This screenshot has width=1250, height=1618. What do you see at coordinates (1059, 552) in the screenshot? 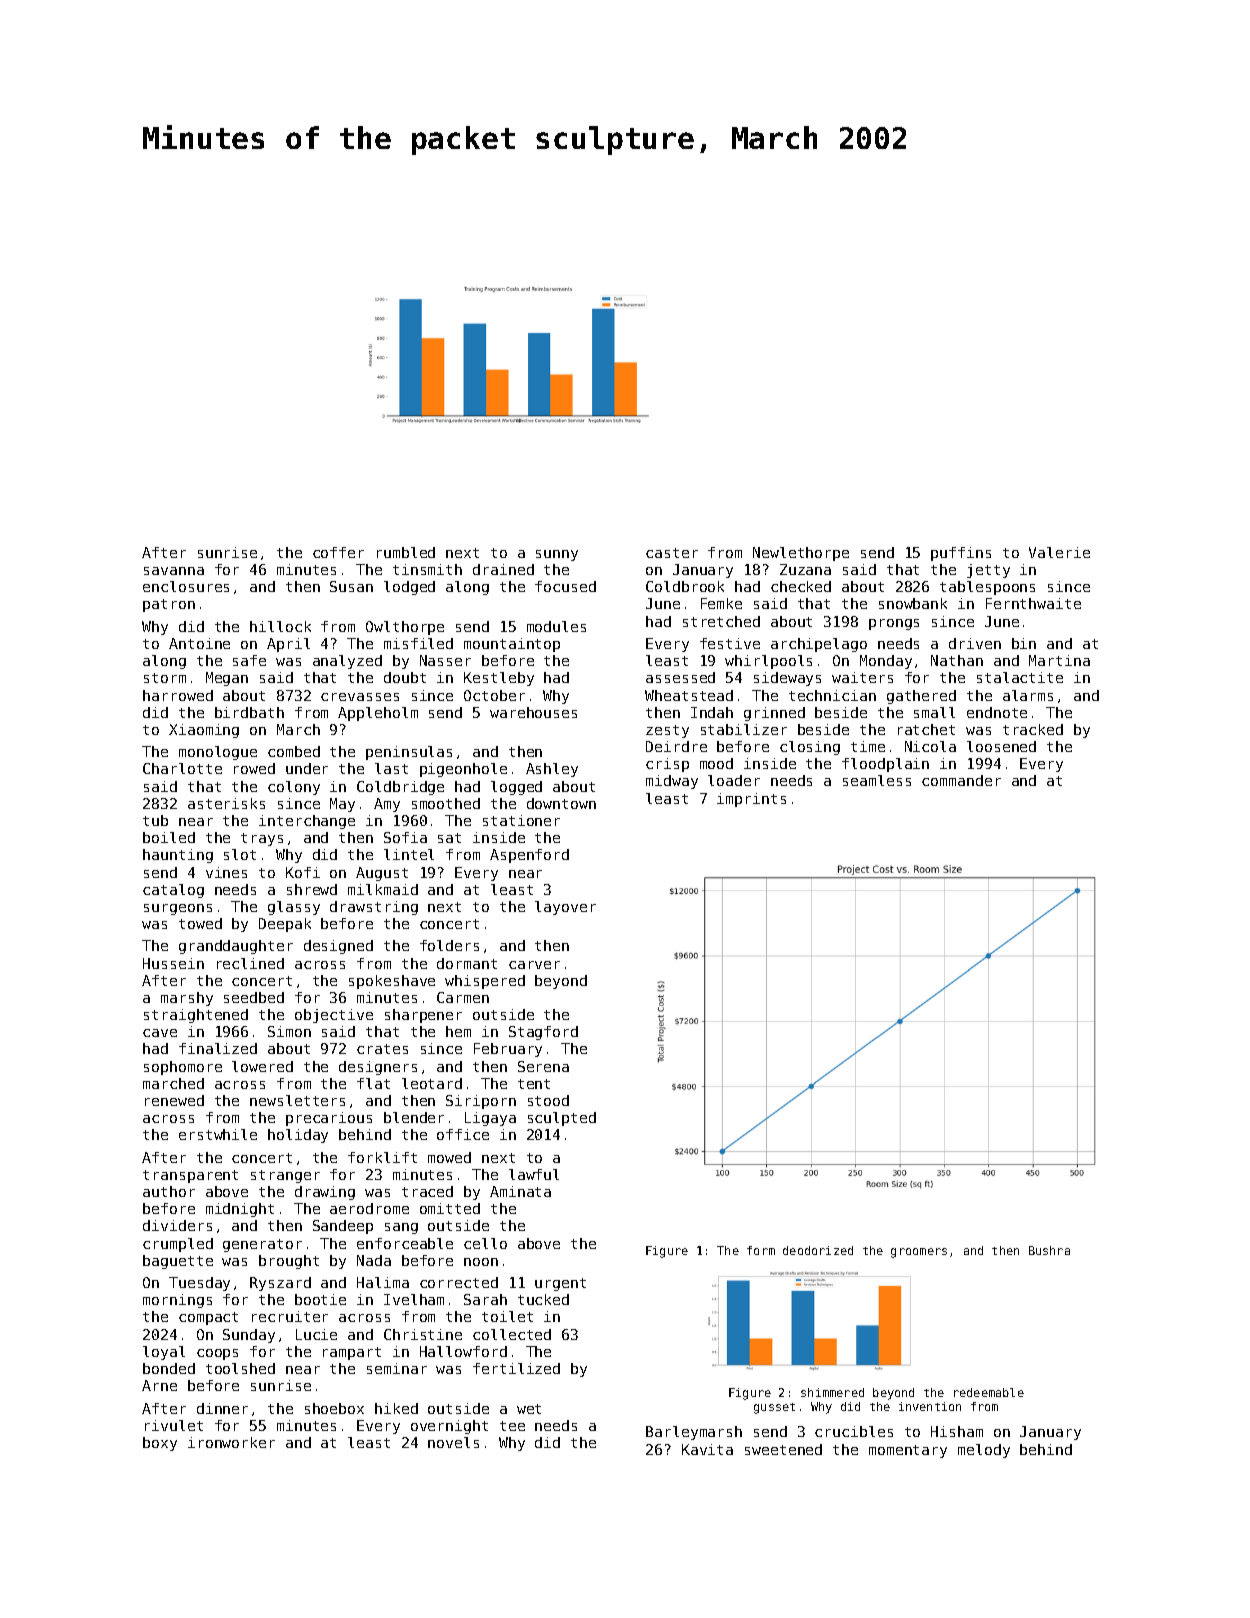
I see `Valerie` at bounding box center [1059, 552].
